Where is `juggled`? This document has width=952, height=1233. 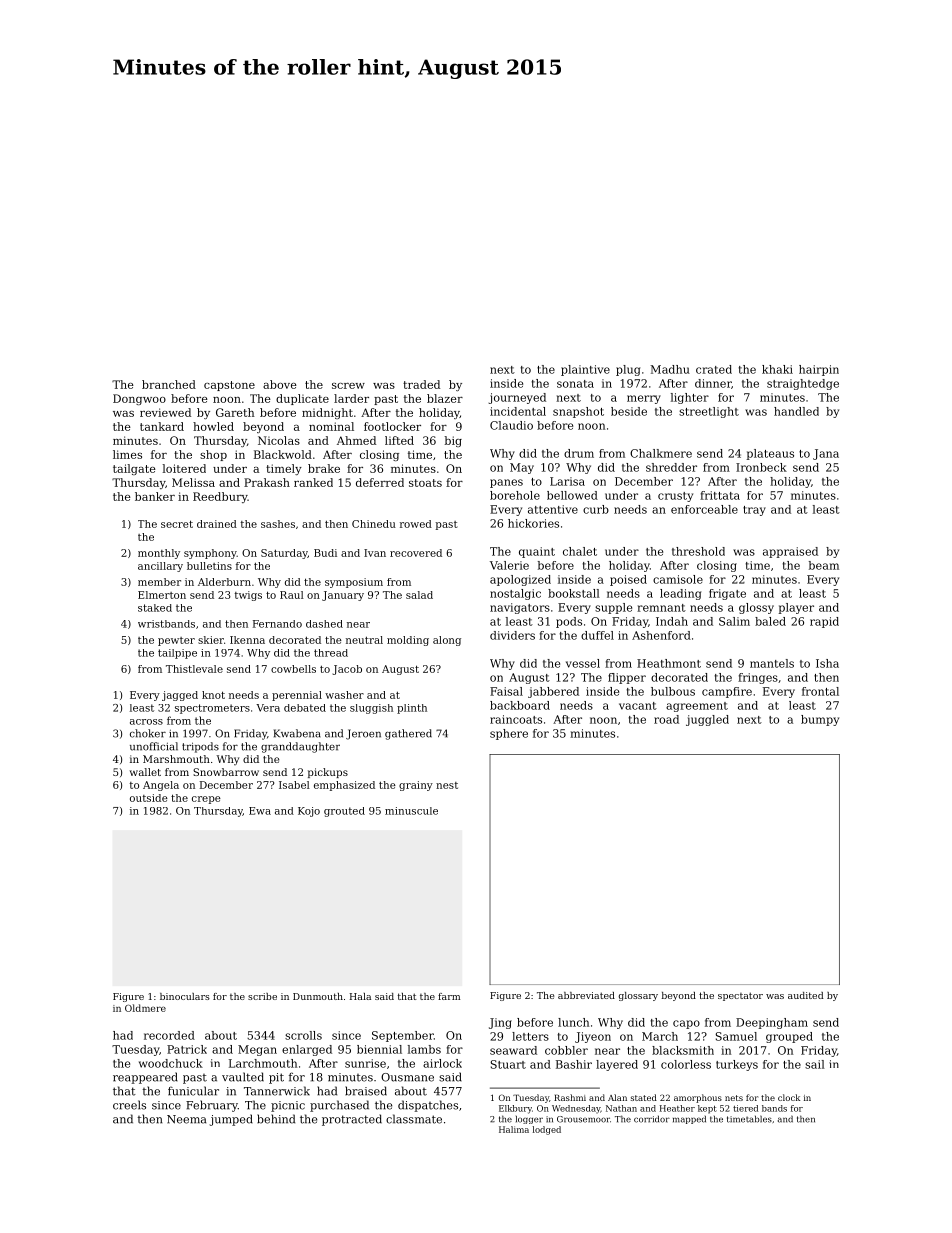 juggled is located at coordinates (707, 720).
